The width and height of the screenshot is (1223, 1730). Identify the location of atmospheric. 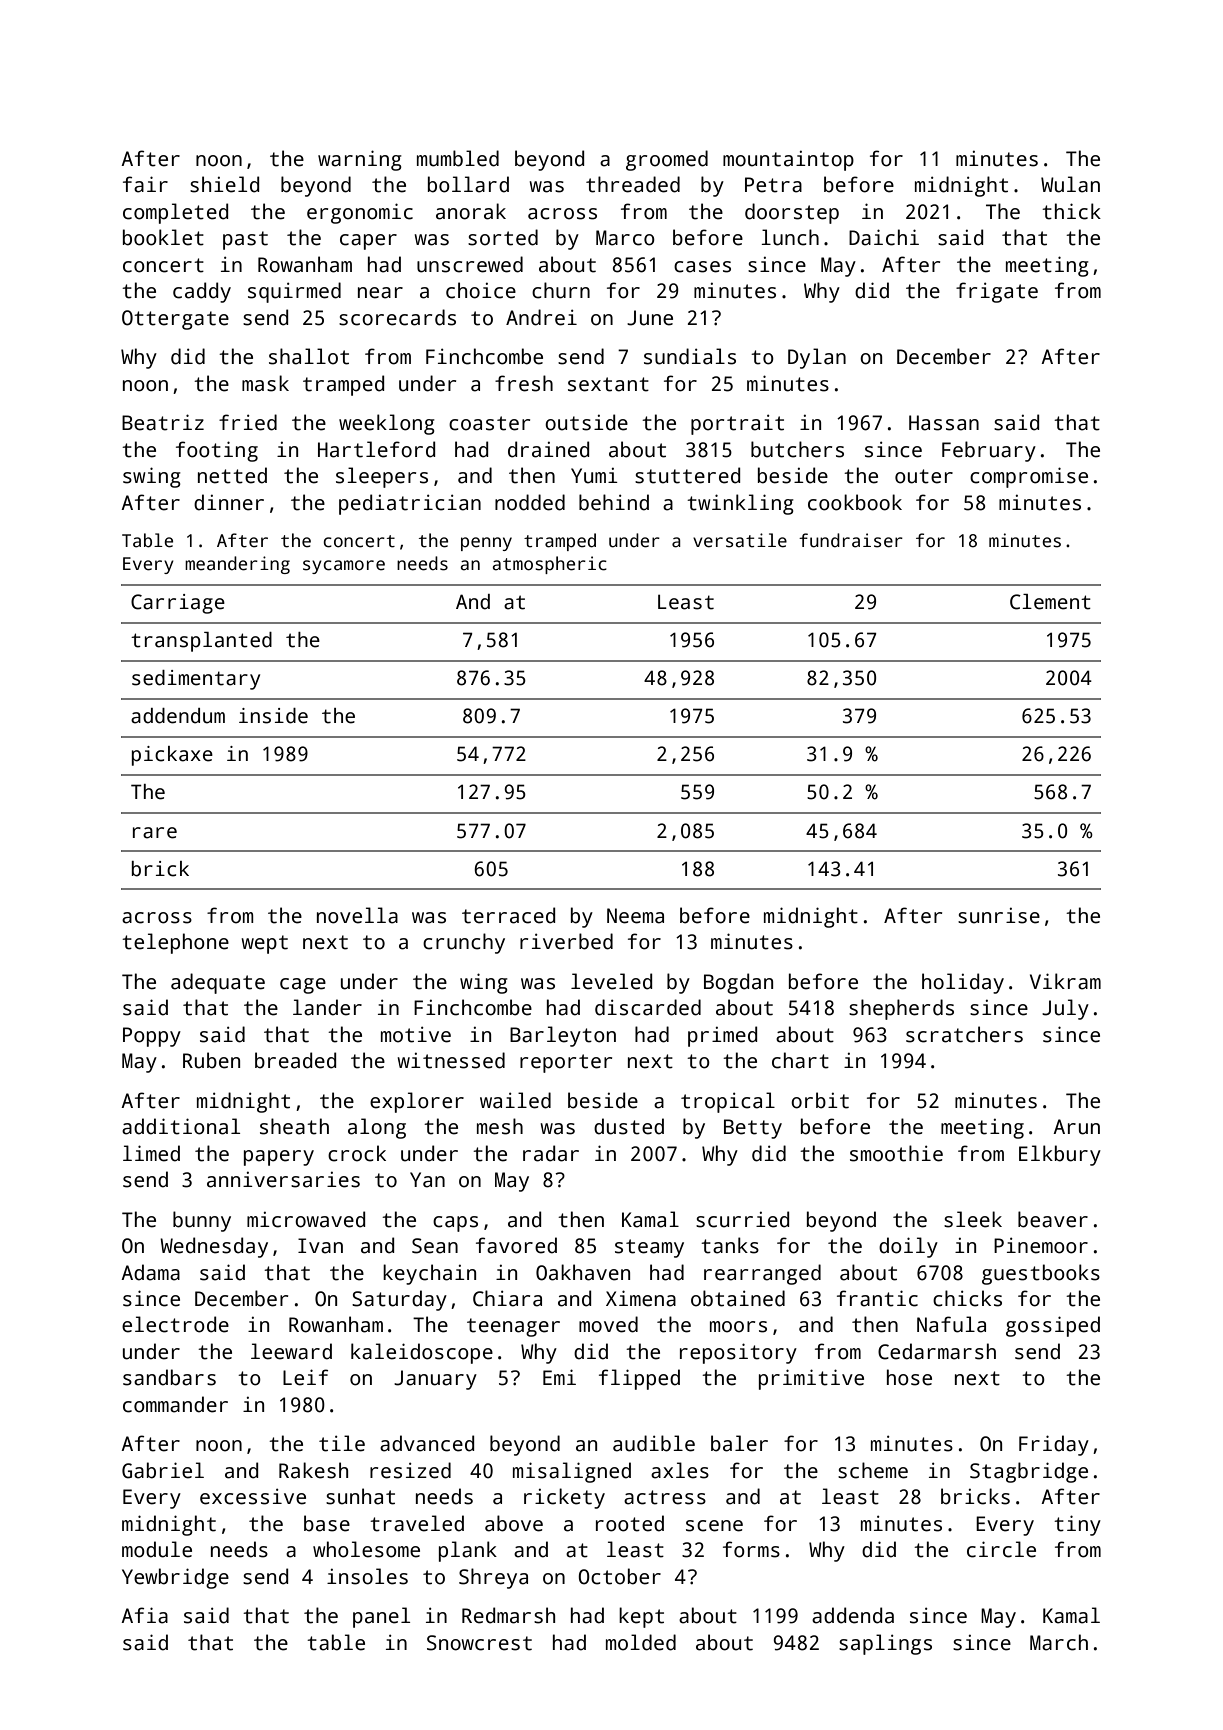
(549, 565).
